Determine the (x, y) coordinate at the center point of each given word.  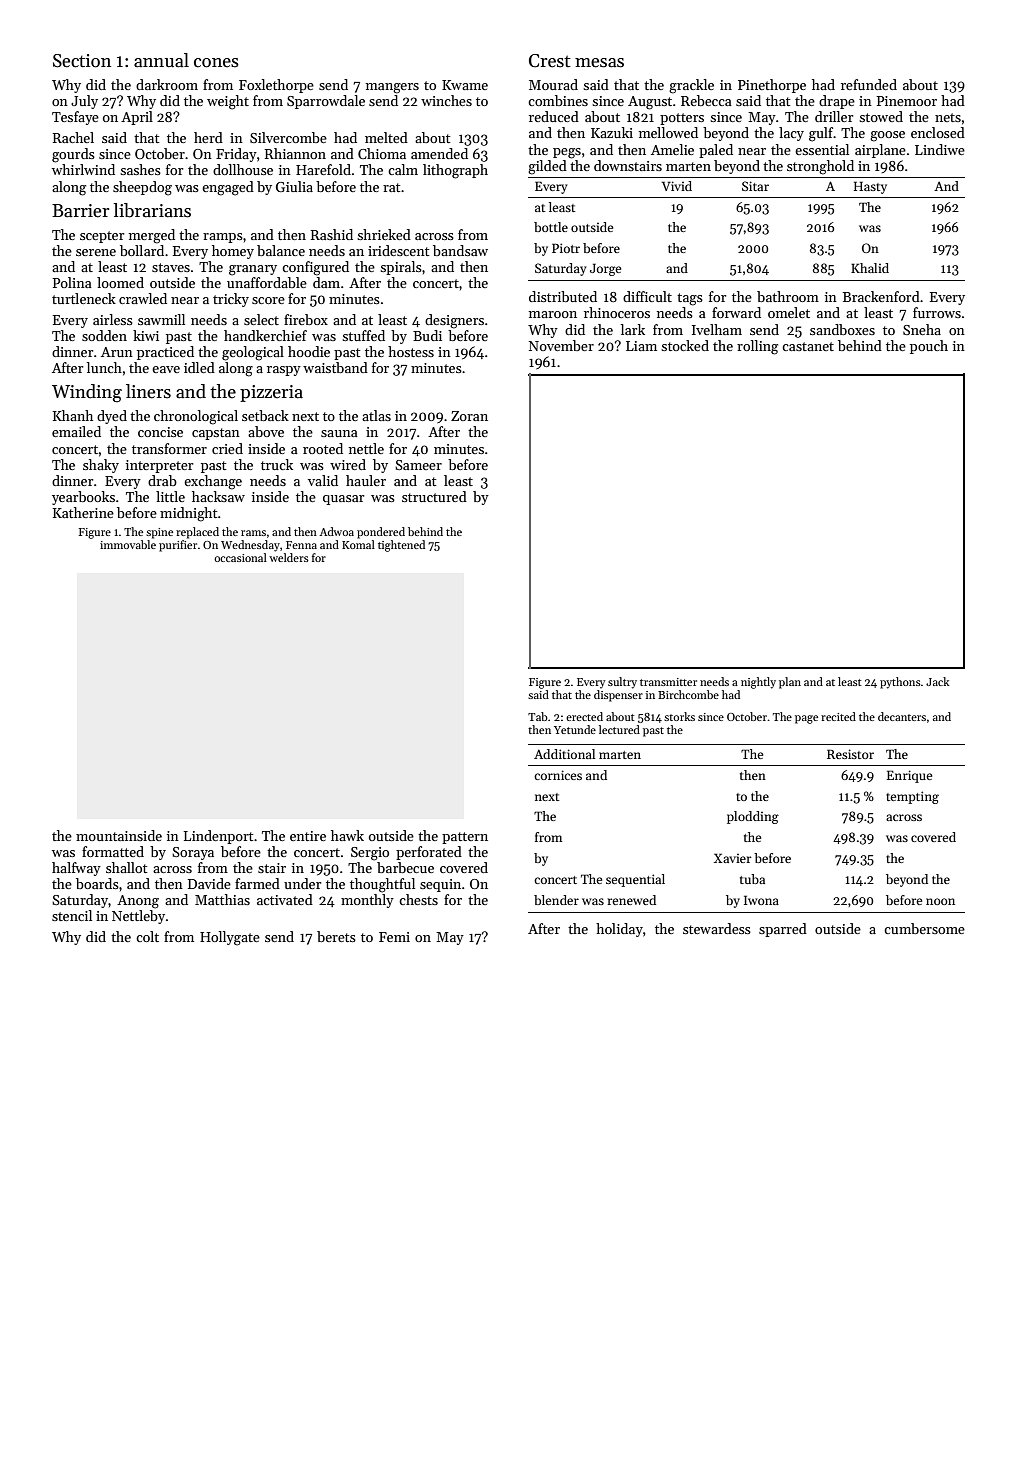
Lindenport (218, 837)
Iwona (761, 900)
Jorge (605, 269)
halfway (76, 869)
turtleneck (84, 298)
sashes (140, 169)
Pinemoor (906, 101)
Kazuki (612, 132)
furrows (937, 312)
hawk (347, 835)
